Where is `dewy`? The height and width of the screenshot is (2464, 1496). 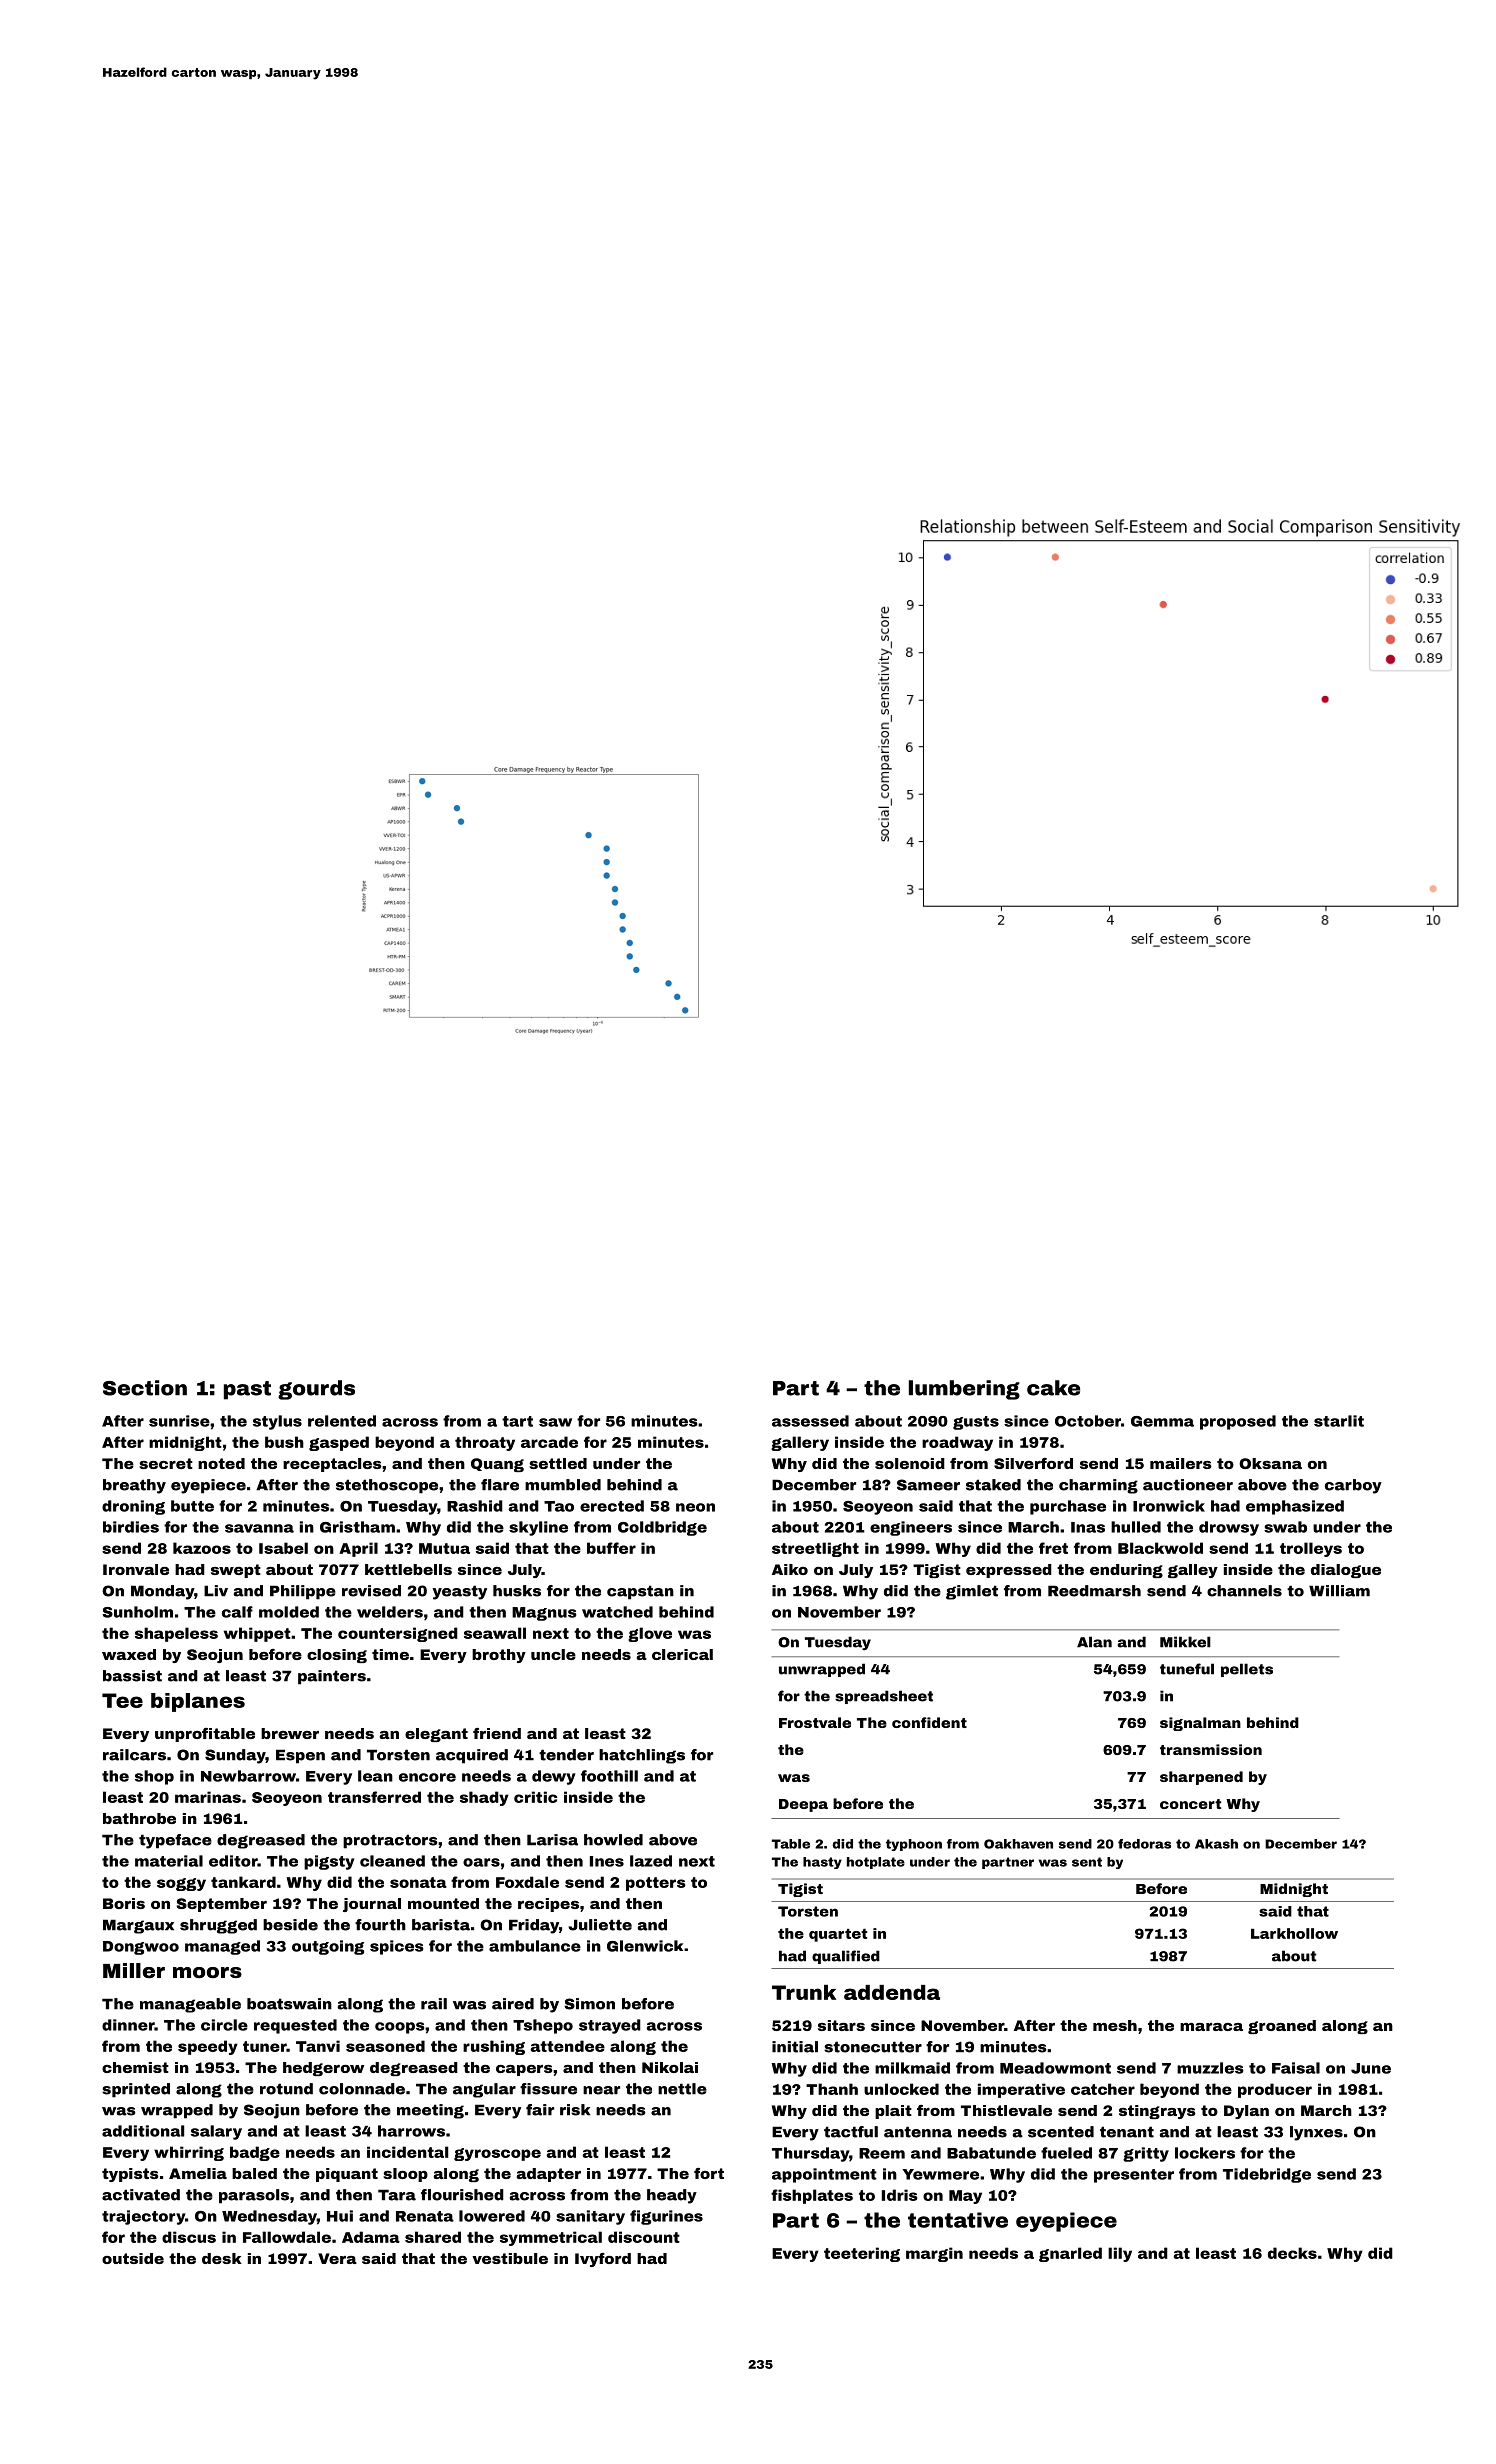
dewy is located at coordinates (554, 1777).
